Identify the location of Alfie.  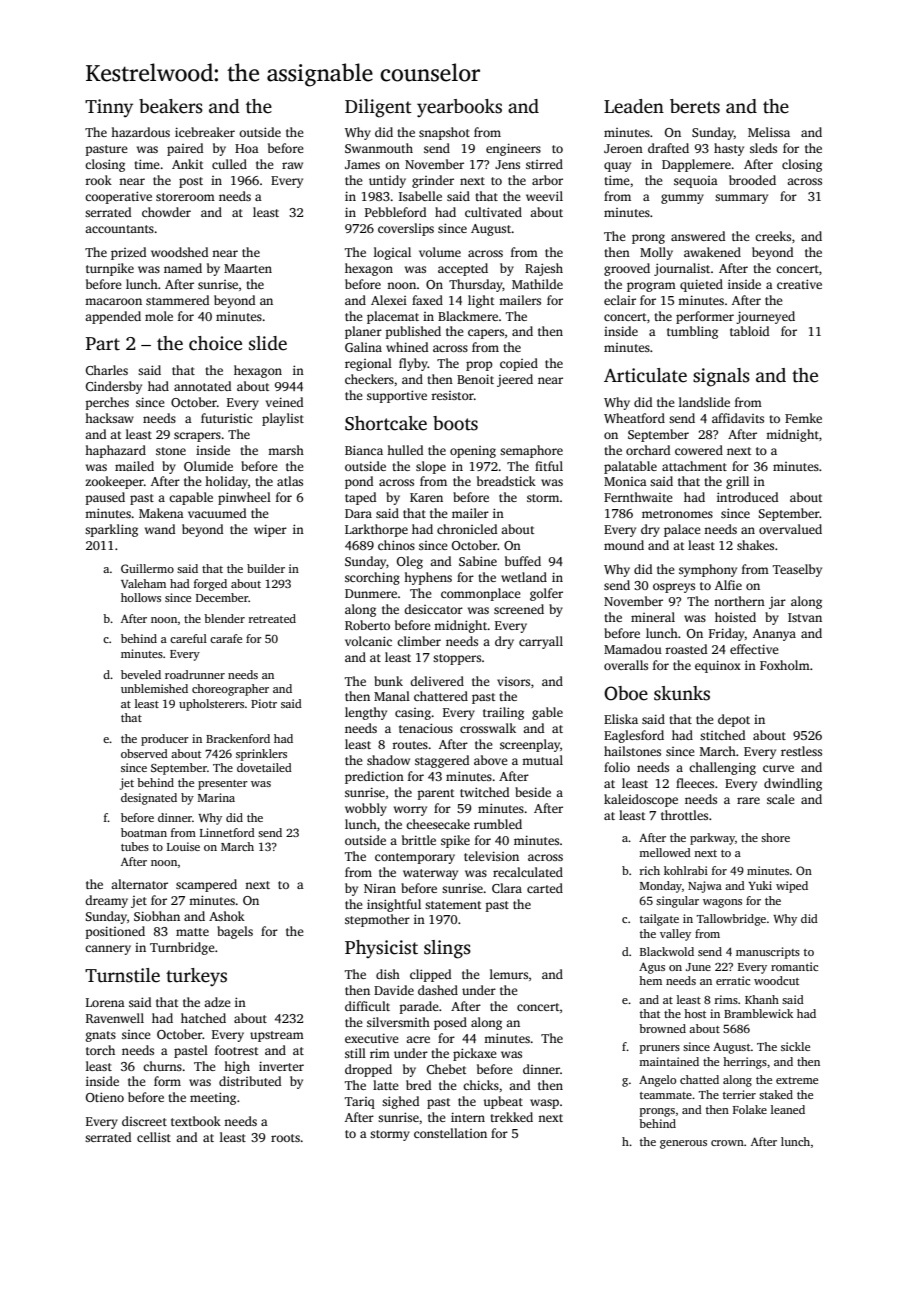
(728, 585).
